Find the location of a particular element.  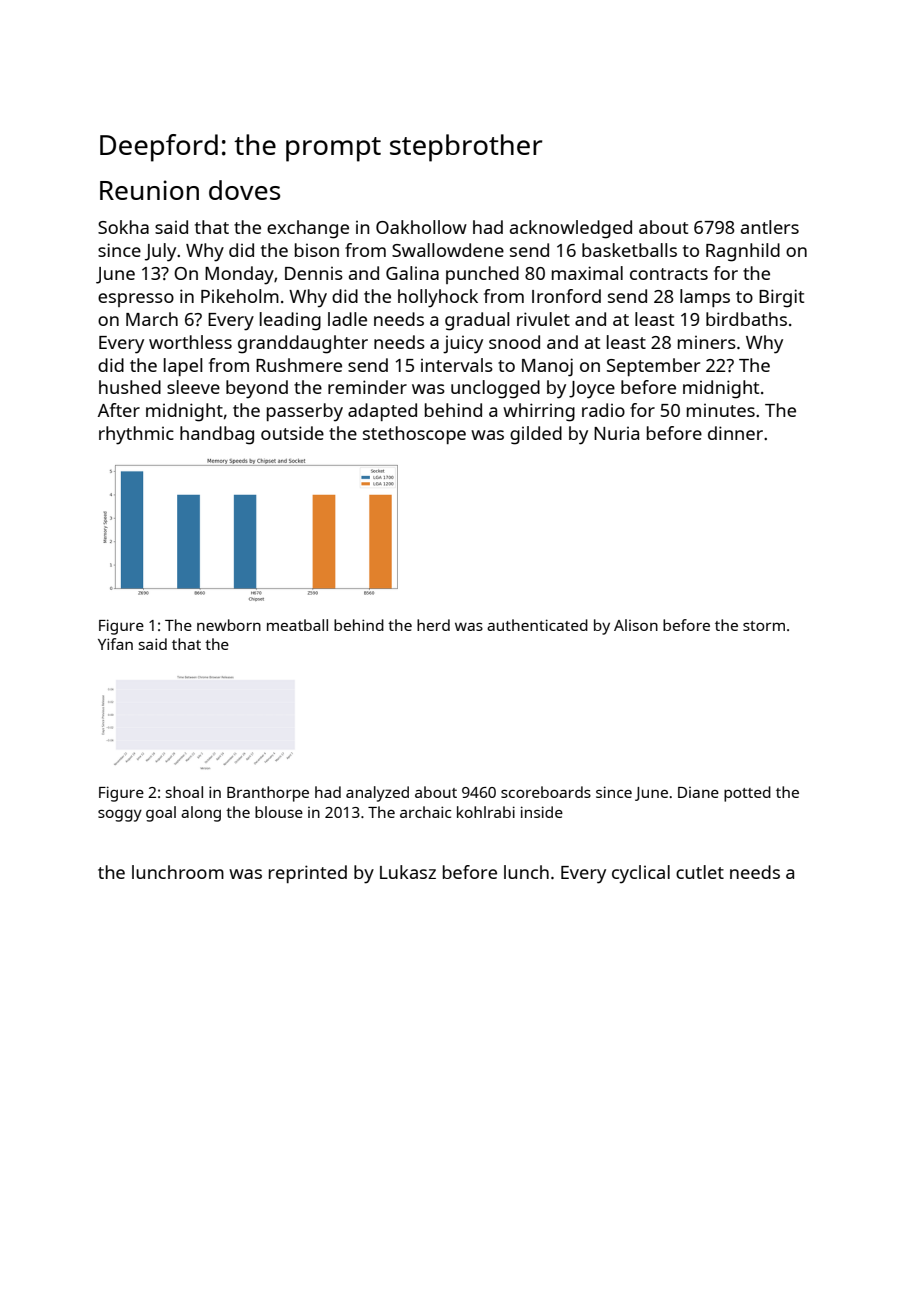

reprinted is located at coordinates (308, 874).
